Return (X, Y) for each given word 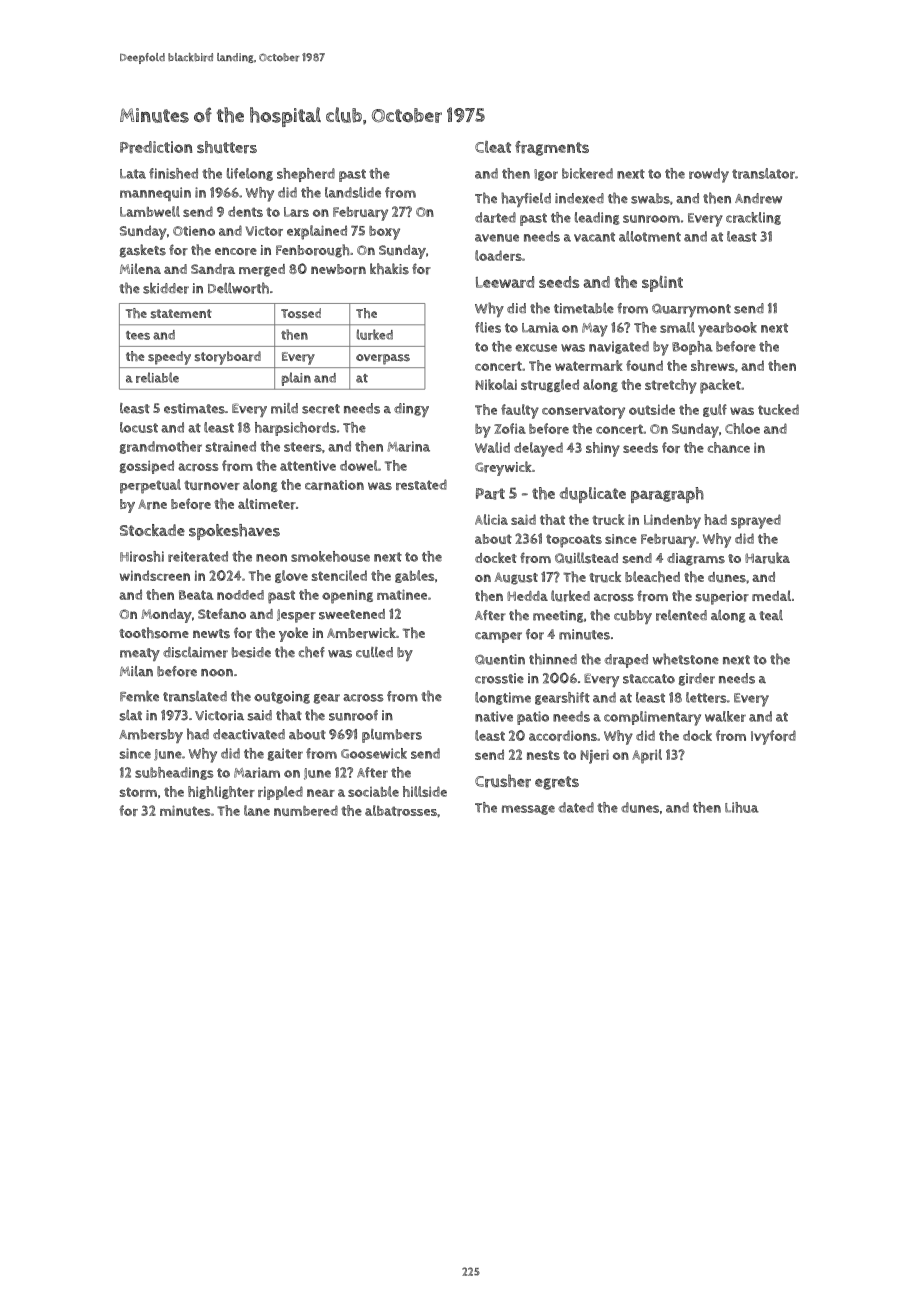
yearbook (727, 329)
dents (245, 211)
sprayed (756, 521)
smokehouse (330, 556)
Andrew (758, 198)
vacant (594, 237)
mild (284, 408)
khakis (389, 269)
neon (271, 558)
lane (257, 810)
